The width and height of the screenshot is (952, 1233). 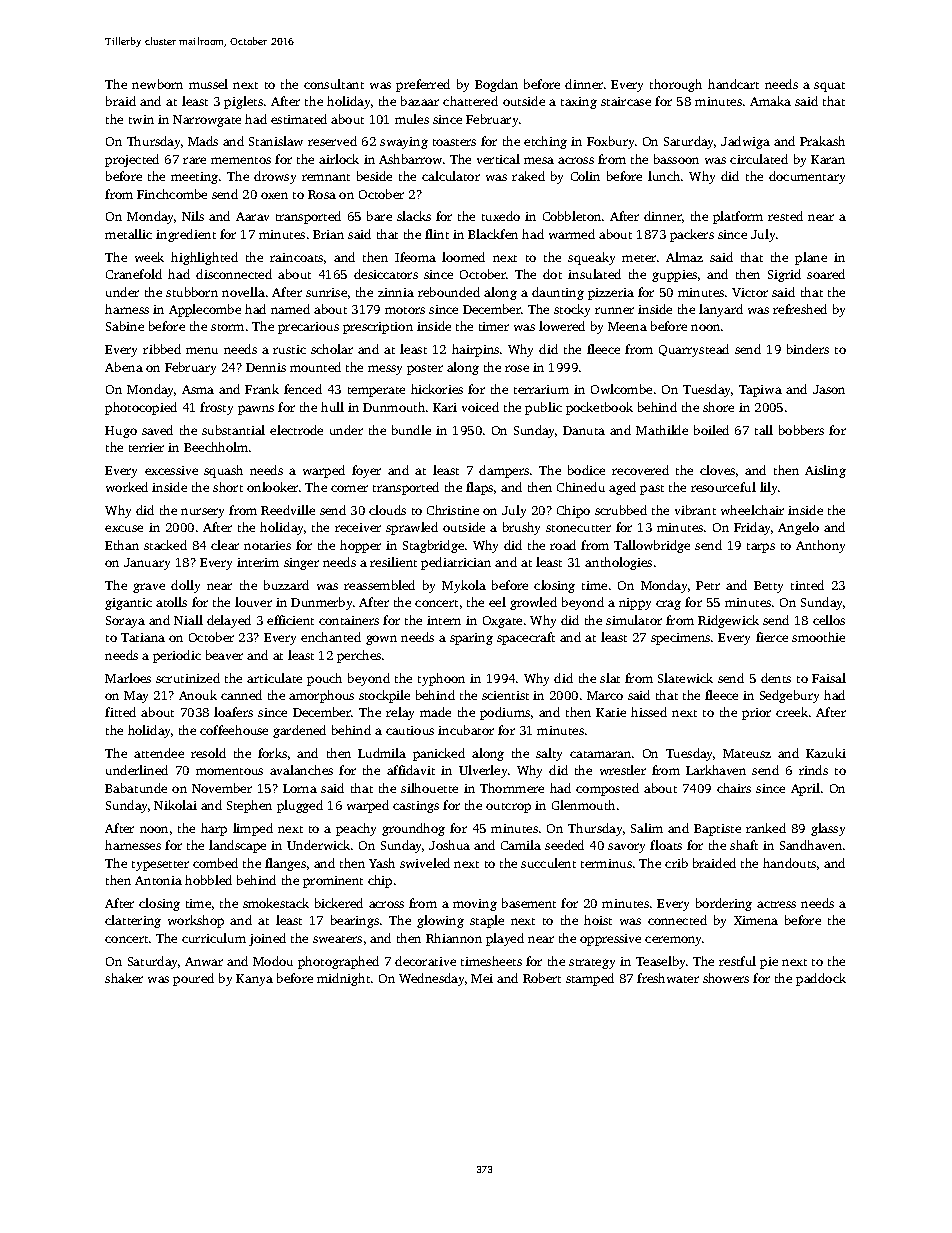 I want to click on January, so click(x=147, y=564).
